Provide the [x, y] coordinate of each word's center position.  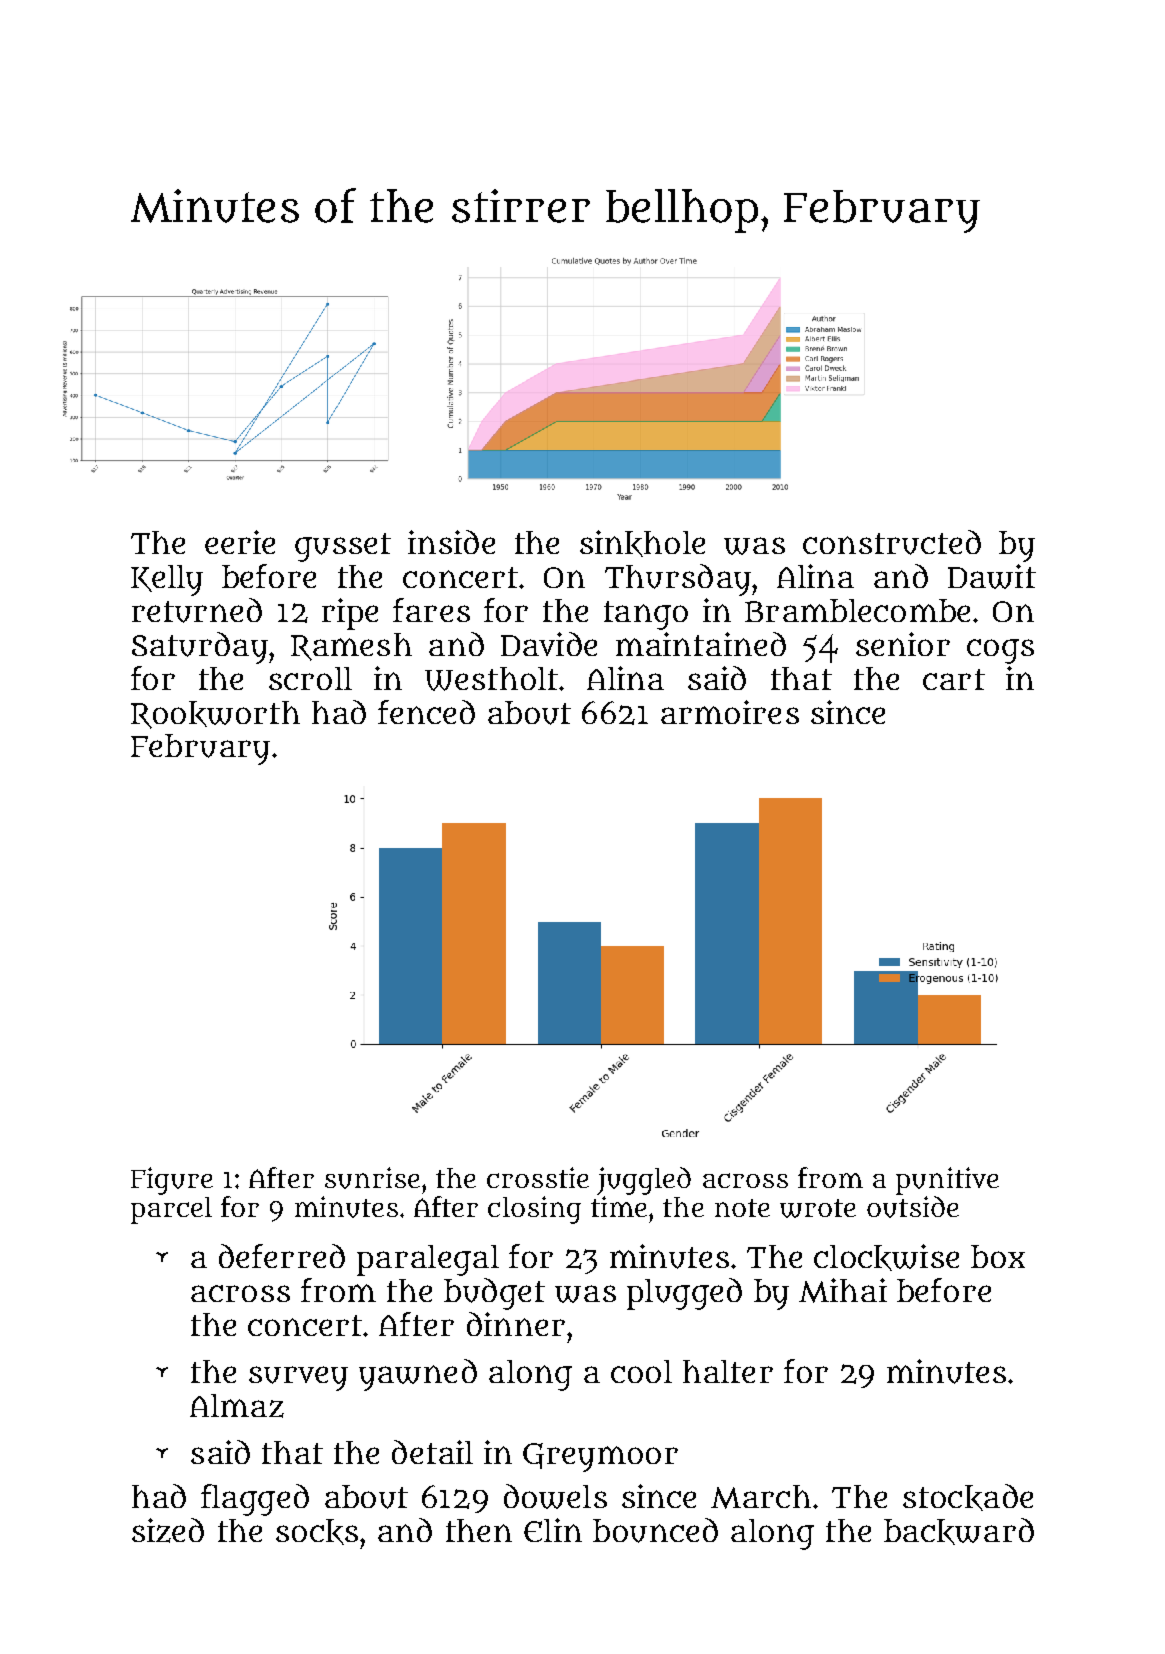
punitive [947, 1181]
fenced [426, 712]
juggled [644, 1181]
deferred [282, 1256]
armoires [730, 712]
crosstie [538, 1177]
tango [646, 615]
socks [317, 1532]
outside [913, 1207]
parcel [171, 1210]
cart [954, 679]
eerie [240, 542]
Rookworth [215, 715]
